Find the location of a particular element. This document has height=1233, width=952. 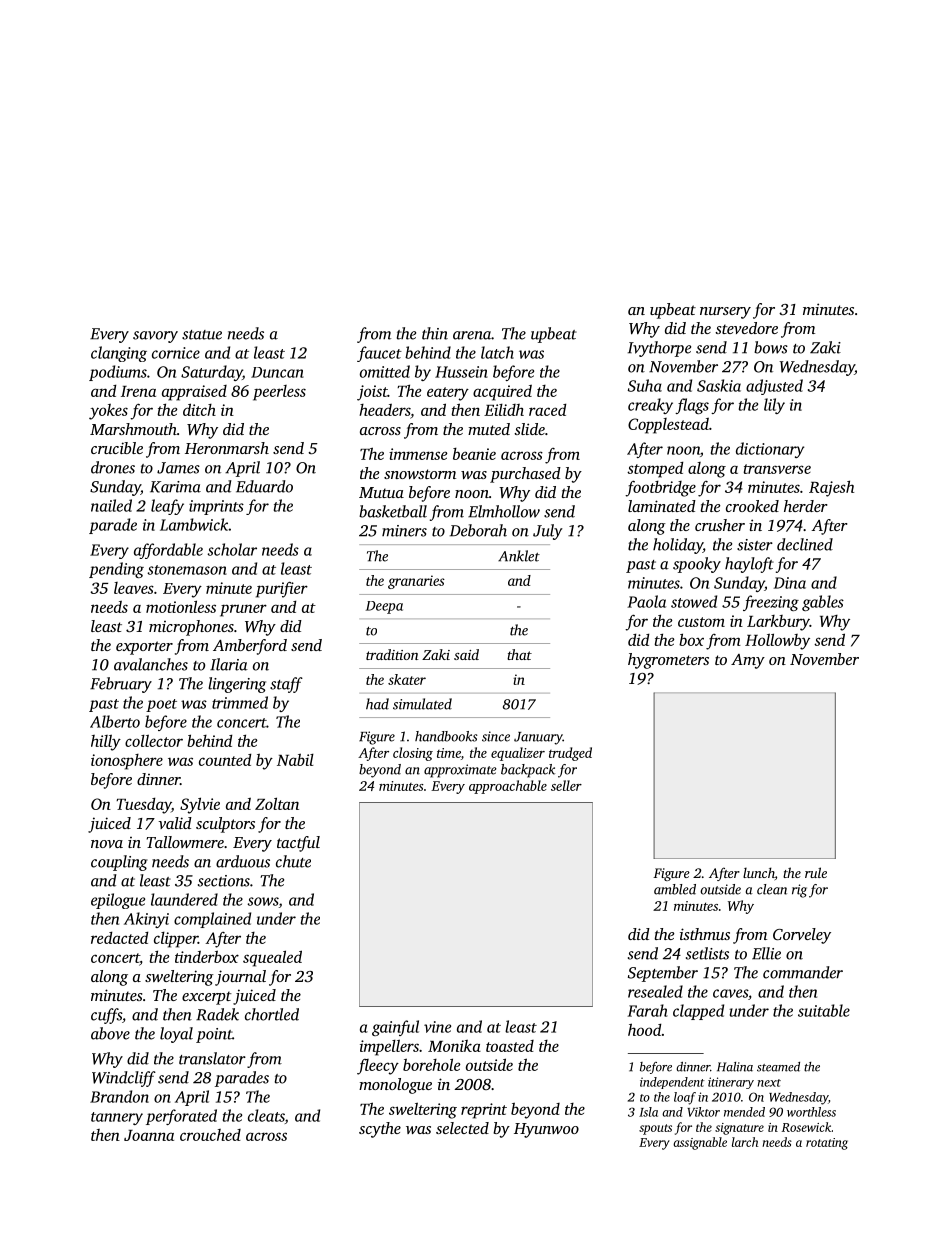

miners is located at coordinates (404, 531).
